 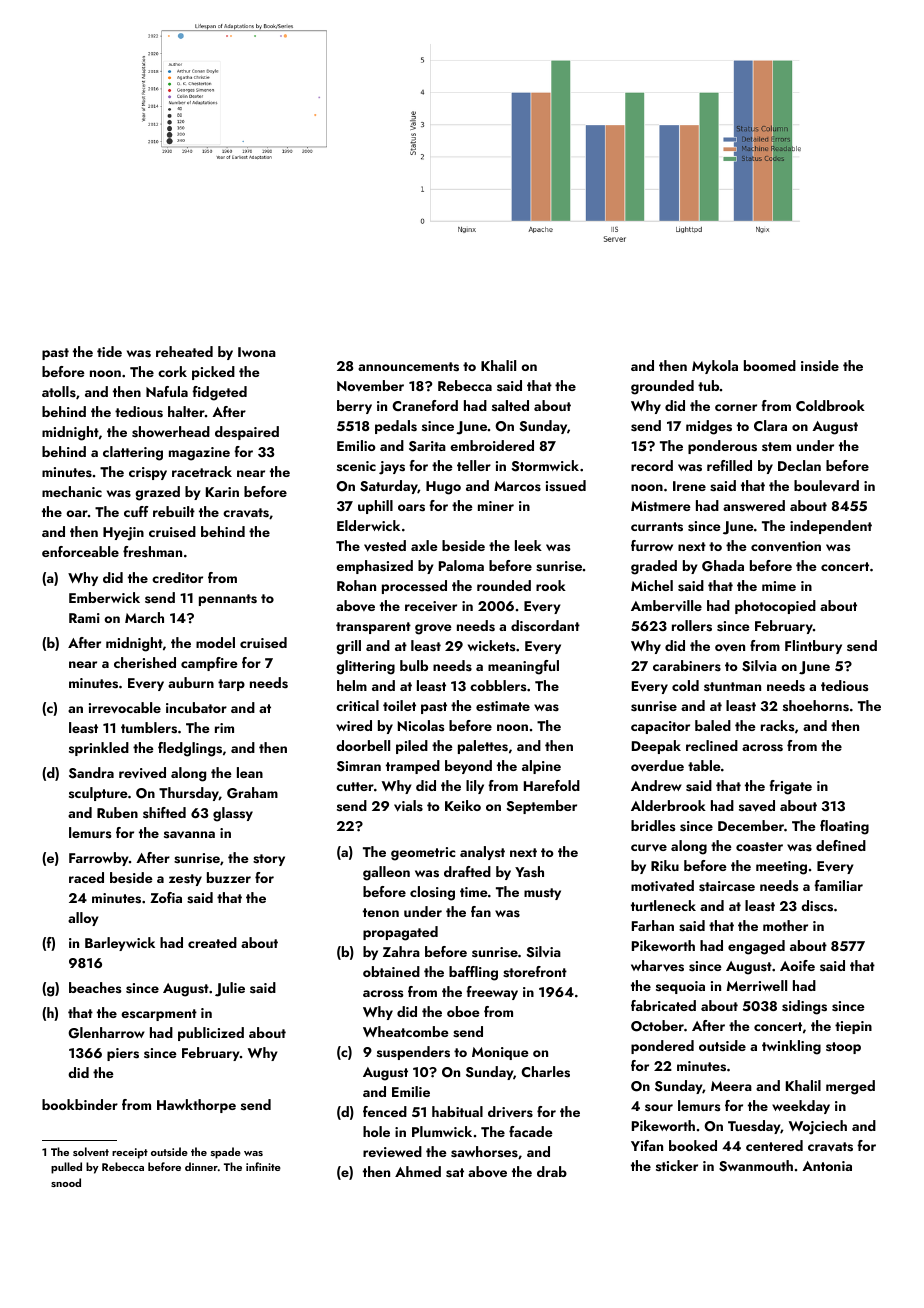 I want to click on Mykola, so click(x=715, y=367).
